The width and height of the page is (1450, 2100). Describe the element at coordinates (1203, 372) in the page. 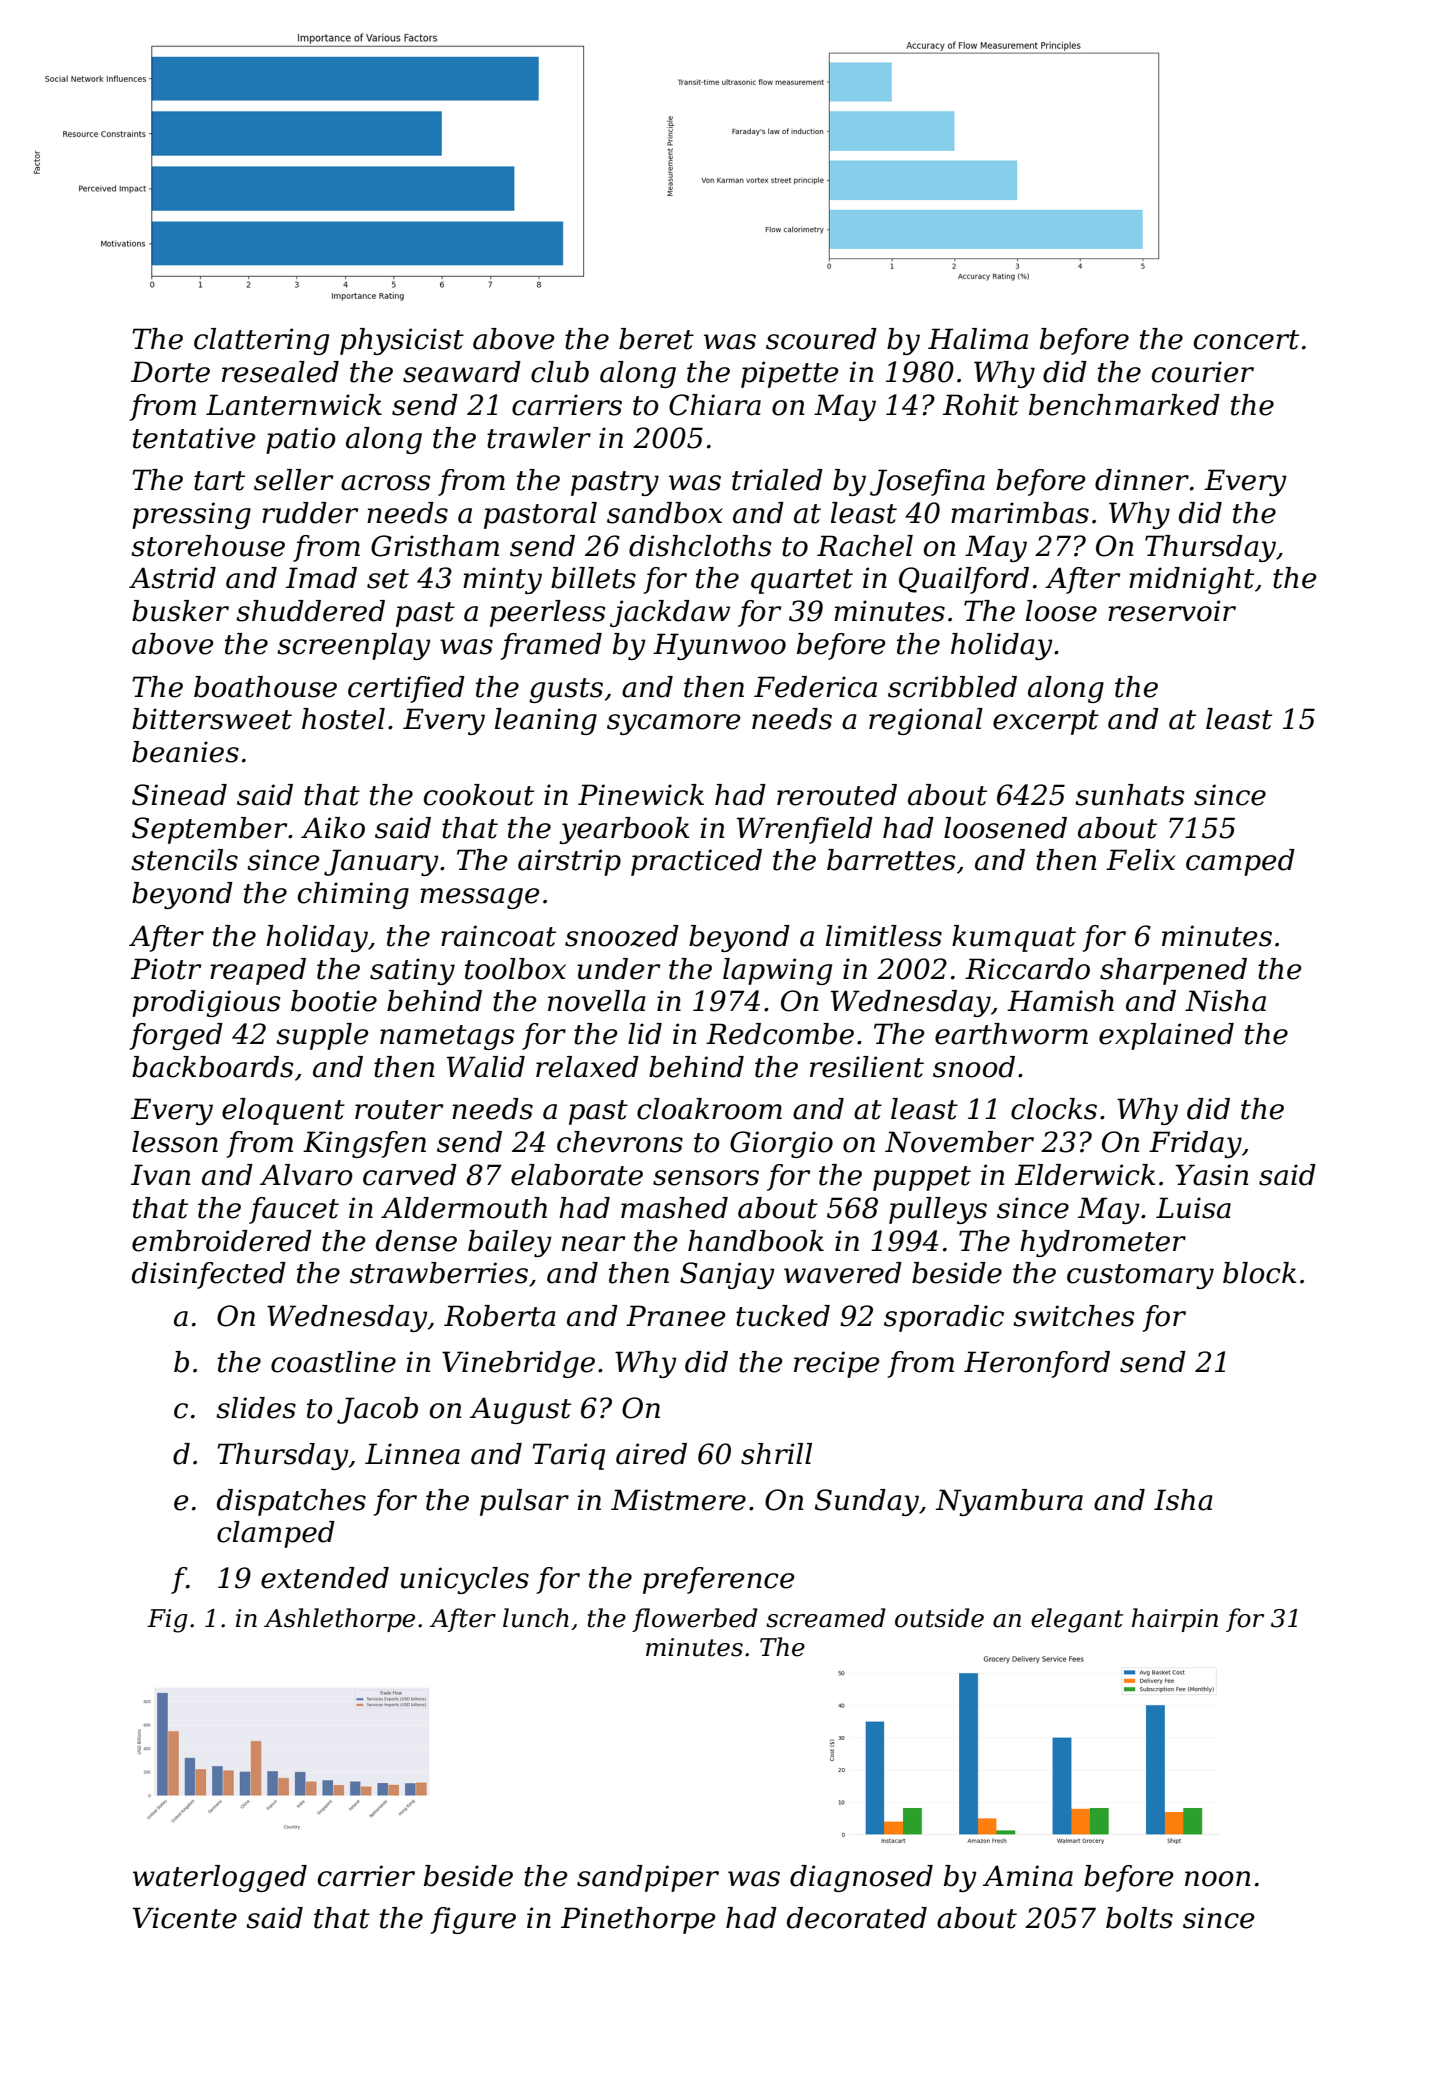

I see `courier` at that location.
